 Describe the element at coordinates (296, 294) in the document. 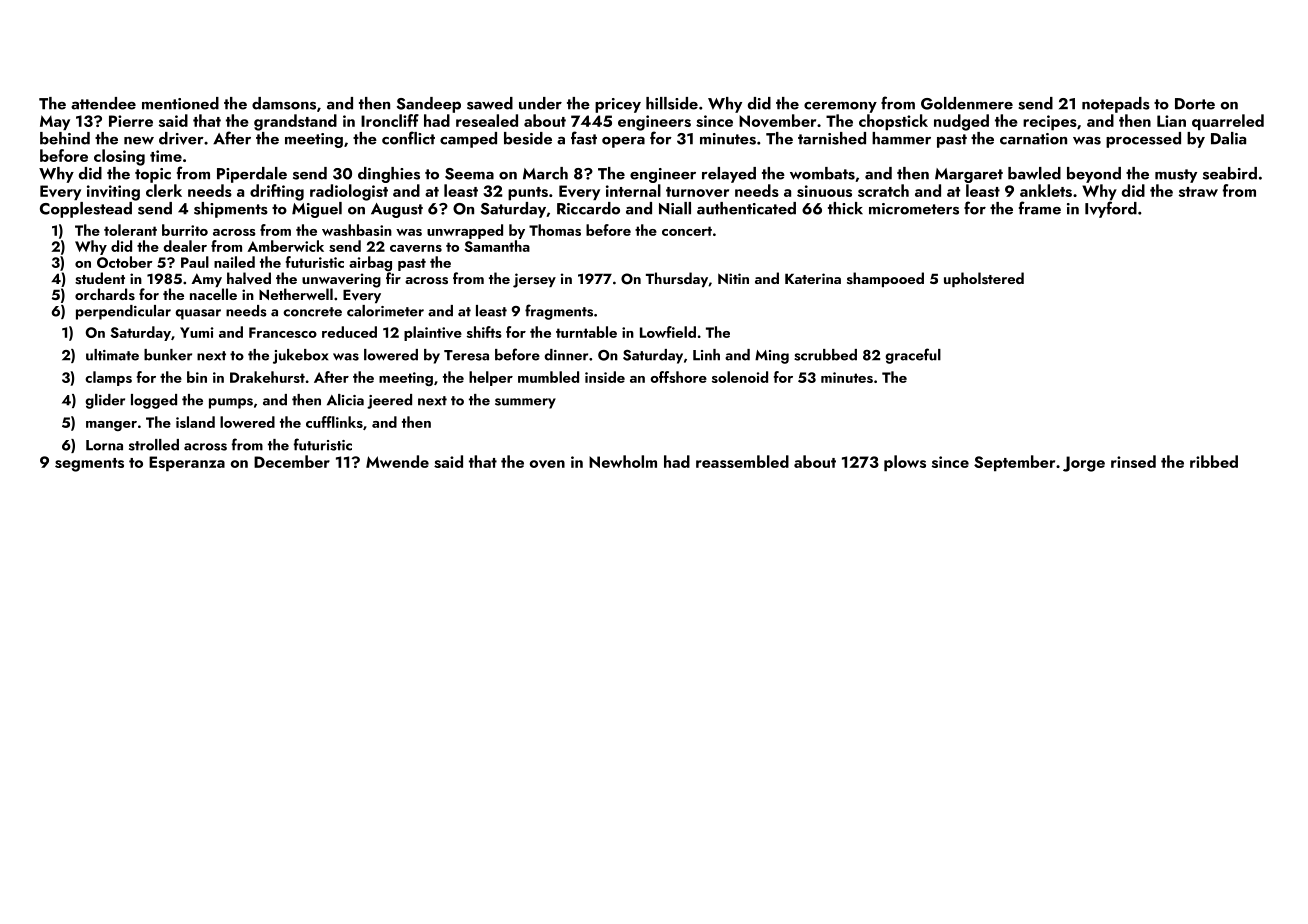

I see `Netherwell` at that location.
